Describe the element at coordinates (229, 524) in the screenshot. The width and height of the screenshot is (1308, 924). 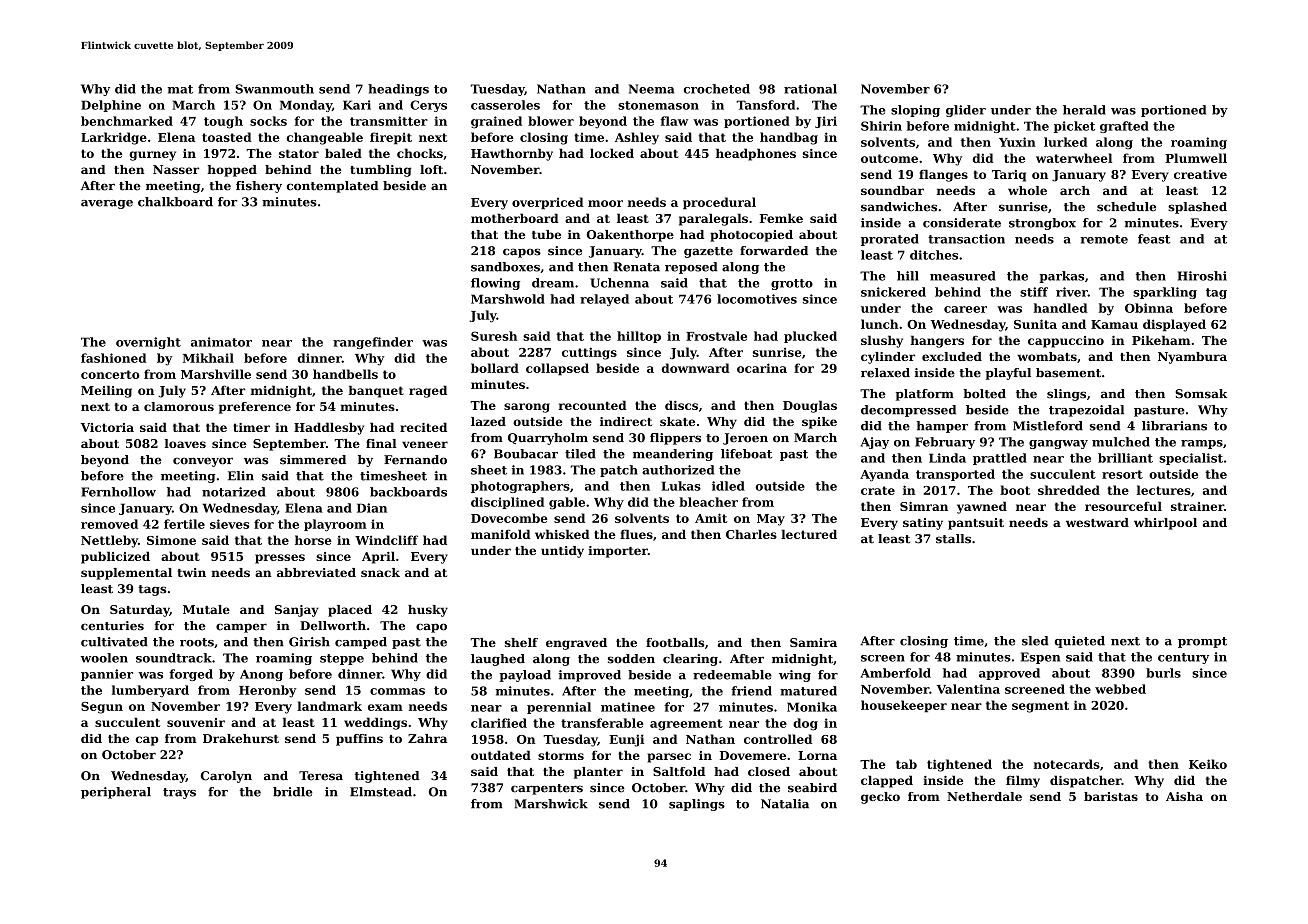
I see `sieves` at that location.
